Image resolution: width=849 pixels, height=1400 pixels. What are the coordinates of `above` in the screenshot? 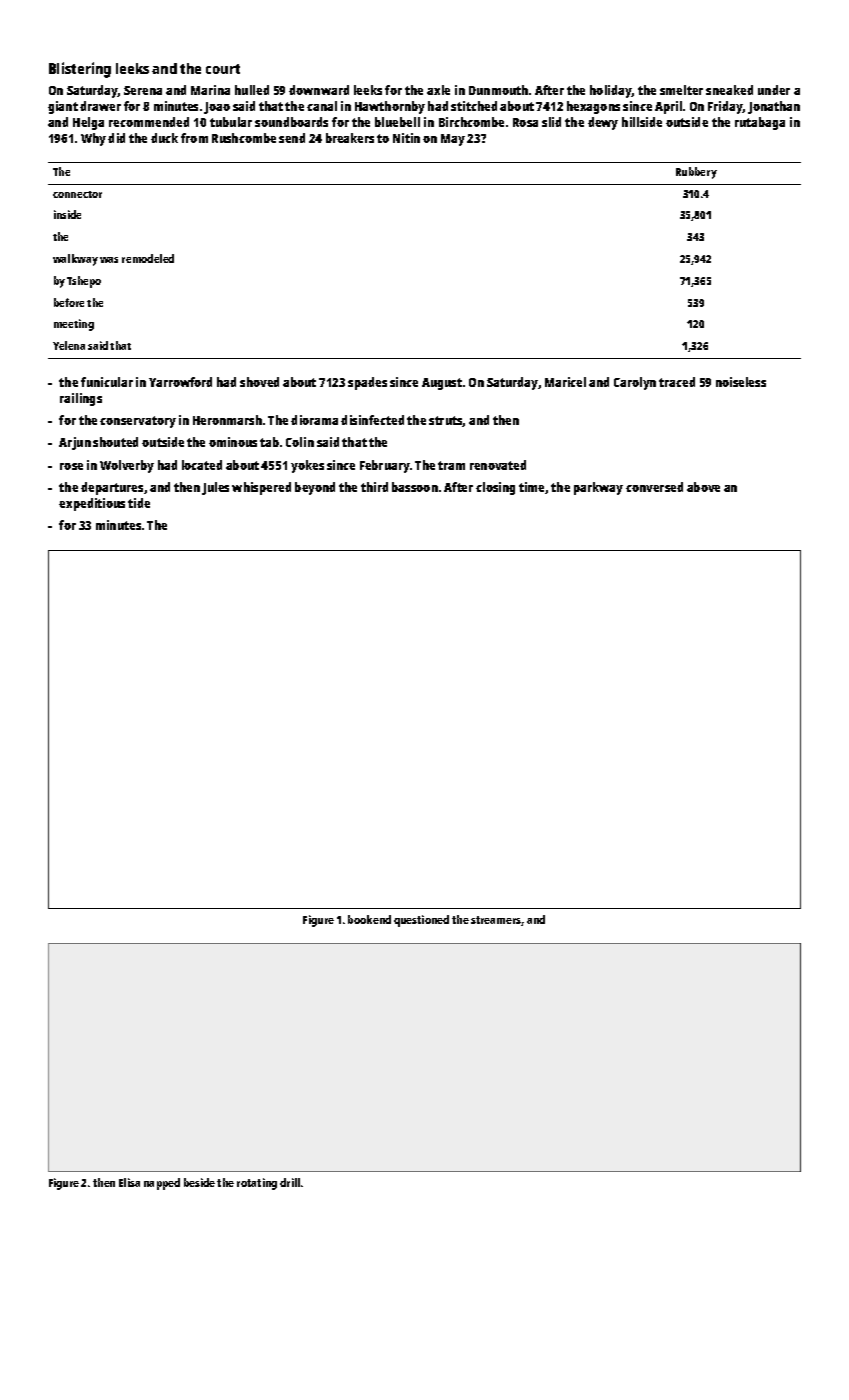 It's located at (703, 487).
